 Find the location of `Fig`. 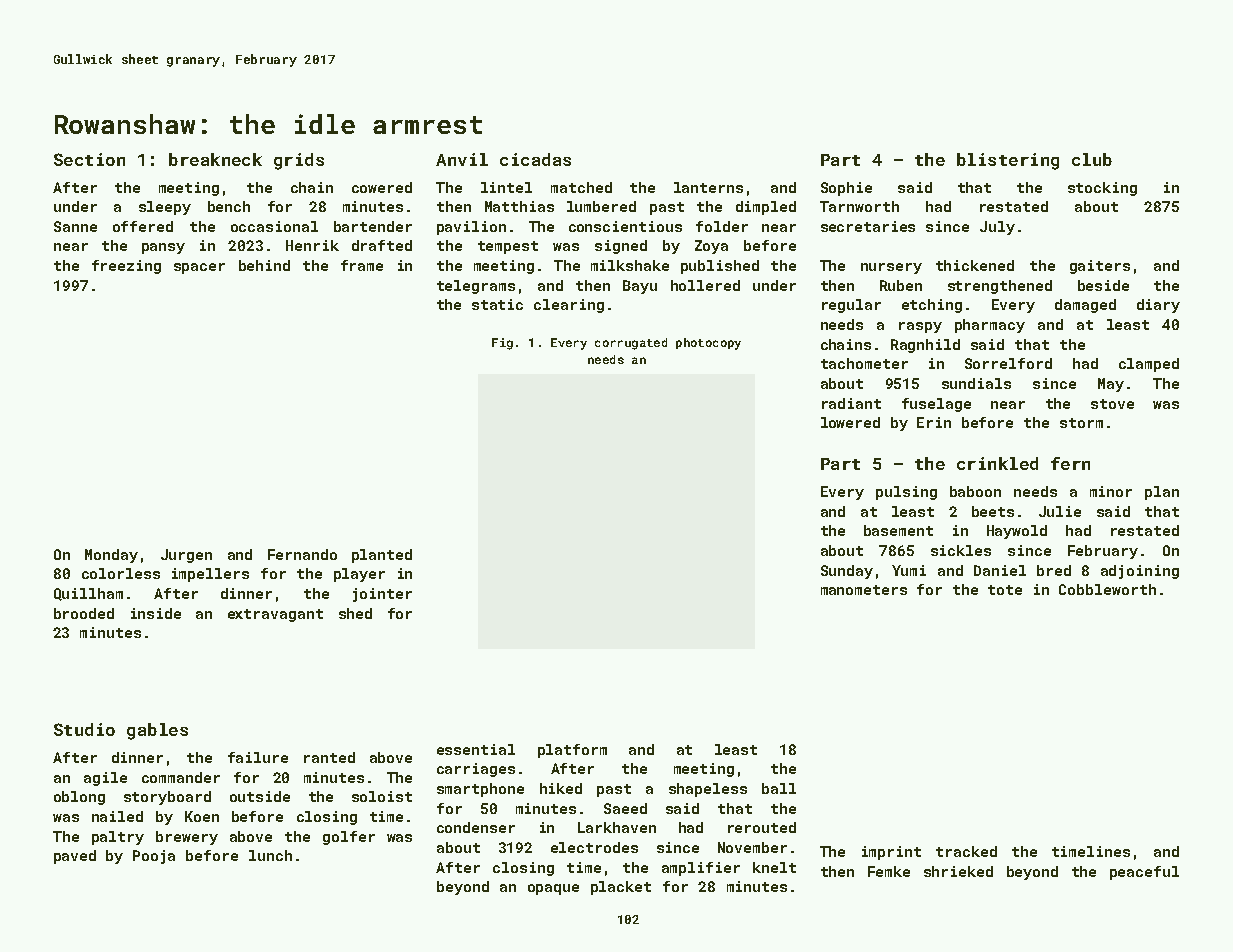

Fig is located at coordinates (502, 344).
